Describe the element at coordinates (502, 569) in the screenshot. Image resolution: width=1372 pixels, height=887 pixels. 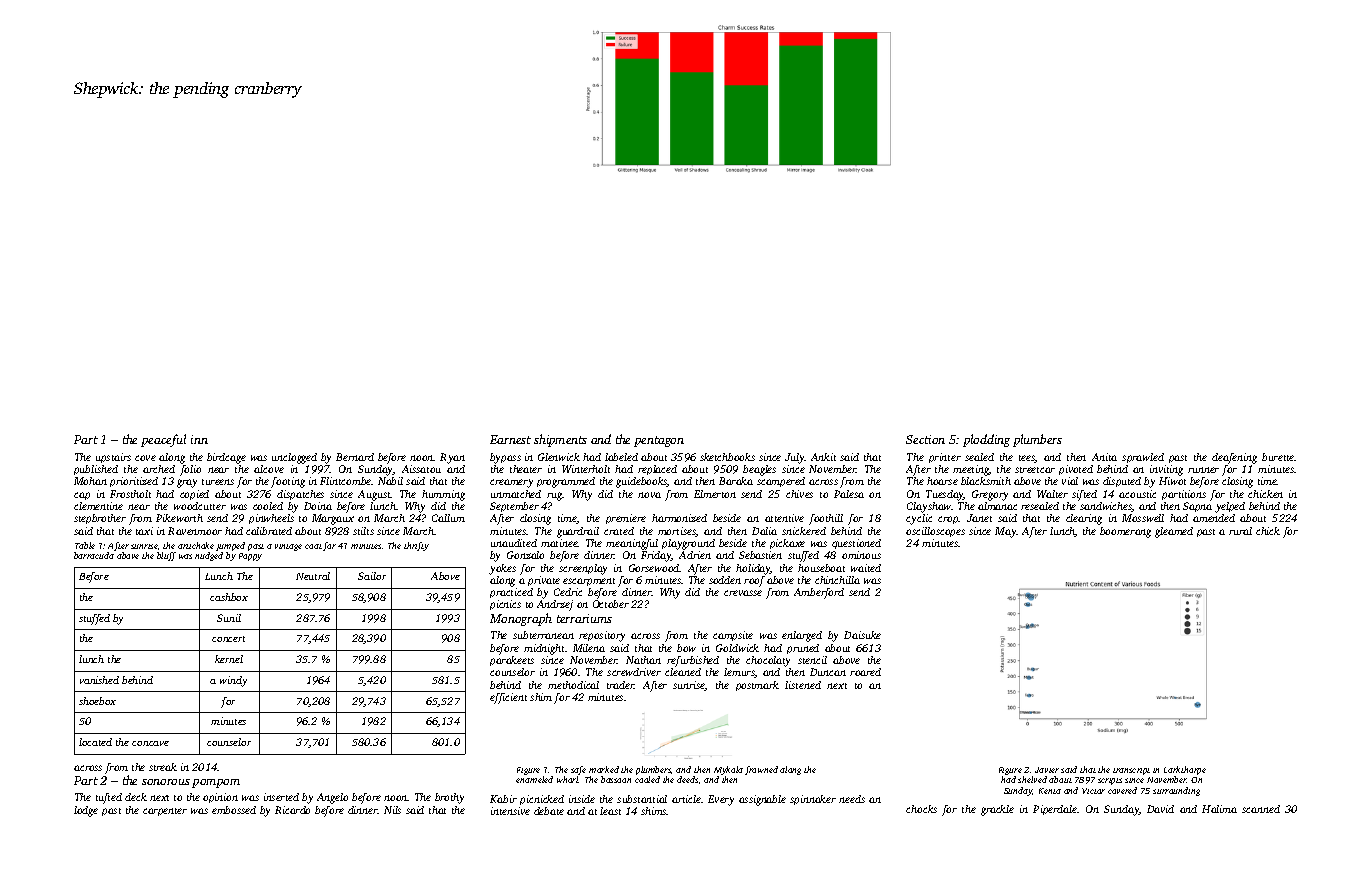
I see `yokes` at that location.
